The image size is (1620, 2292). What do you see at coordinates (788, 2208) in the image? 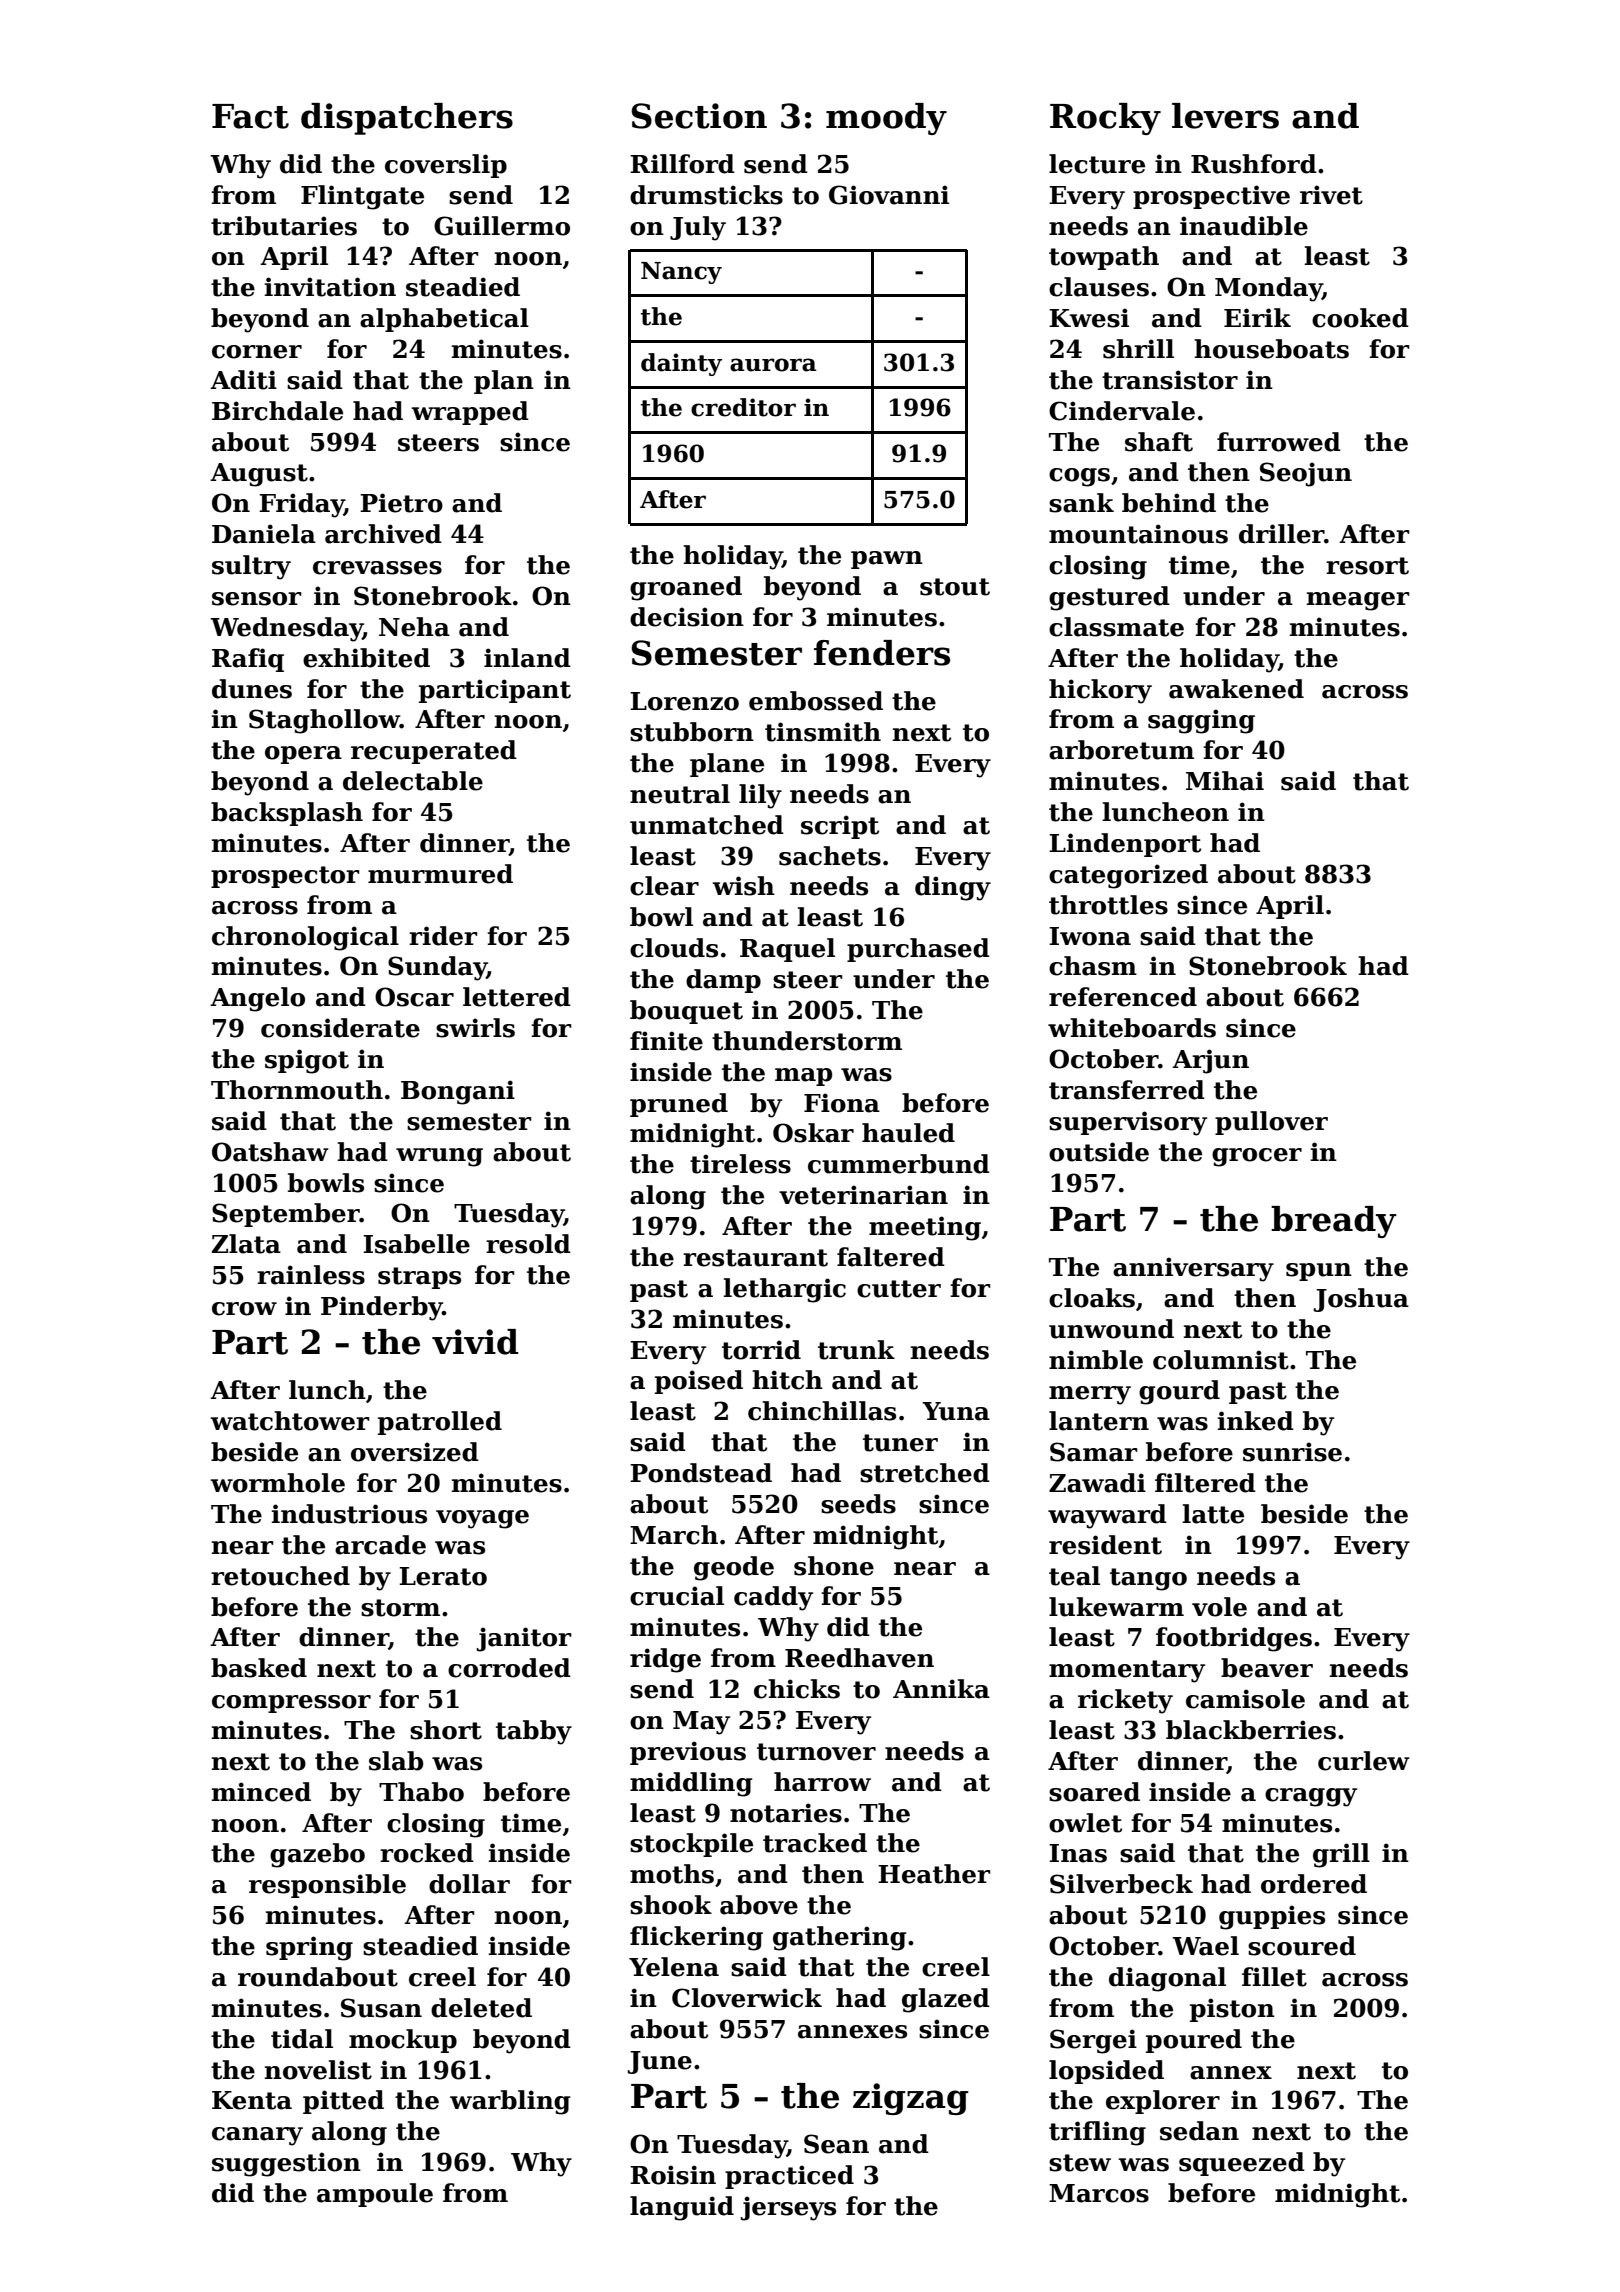
I see `jerseys` at bounding box center [788, 2208].
